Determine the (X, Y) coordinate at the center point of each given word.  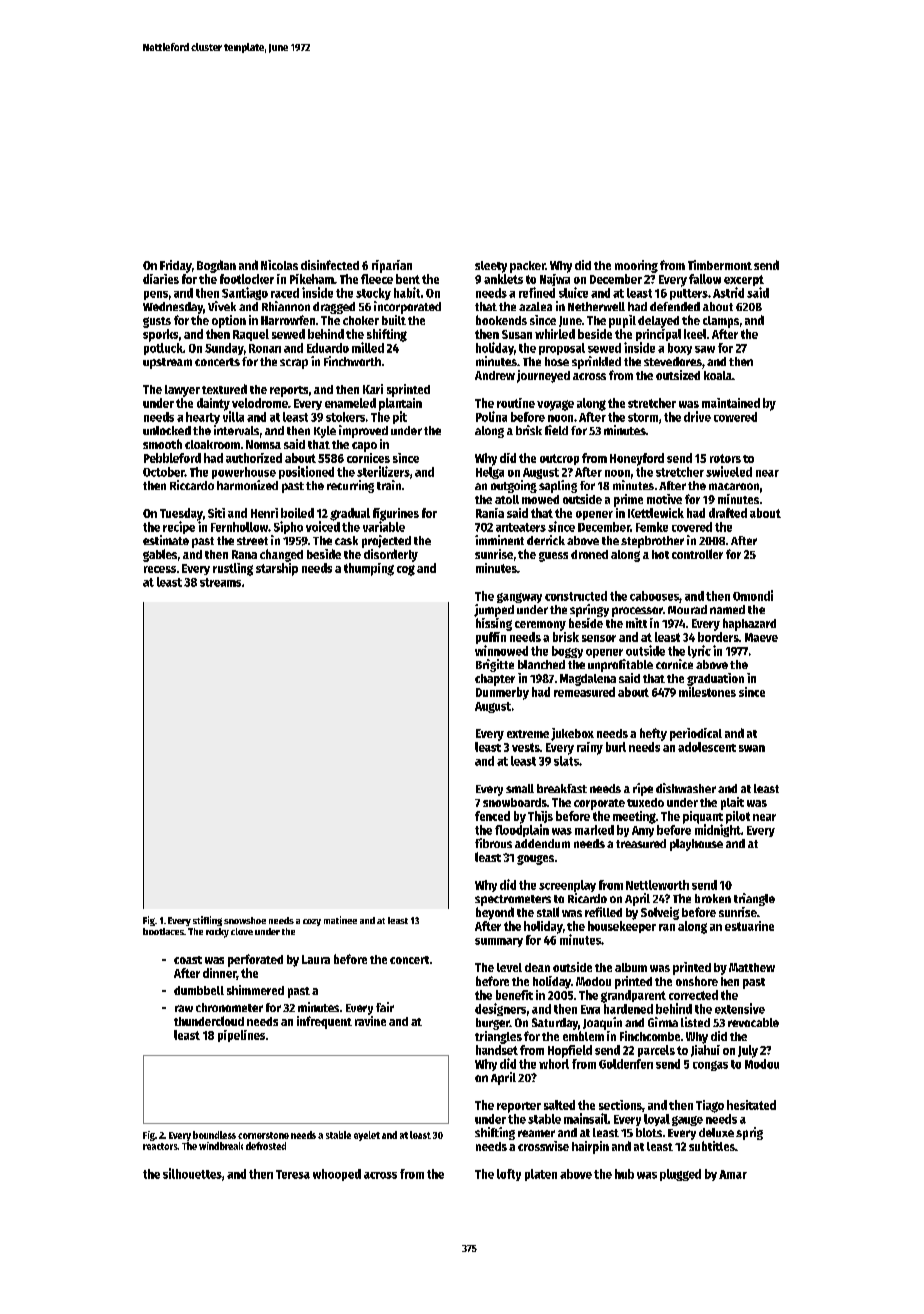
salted (559, 1105)
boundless (214, 1135)
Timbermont (720, 265)
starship (277, 569)
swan (752, 748)
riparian (392, 266)
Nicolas (279, 265)
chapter (495, 680)
